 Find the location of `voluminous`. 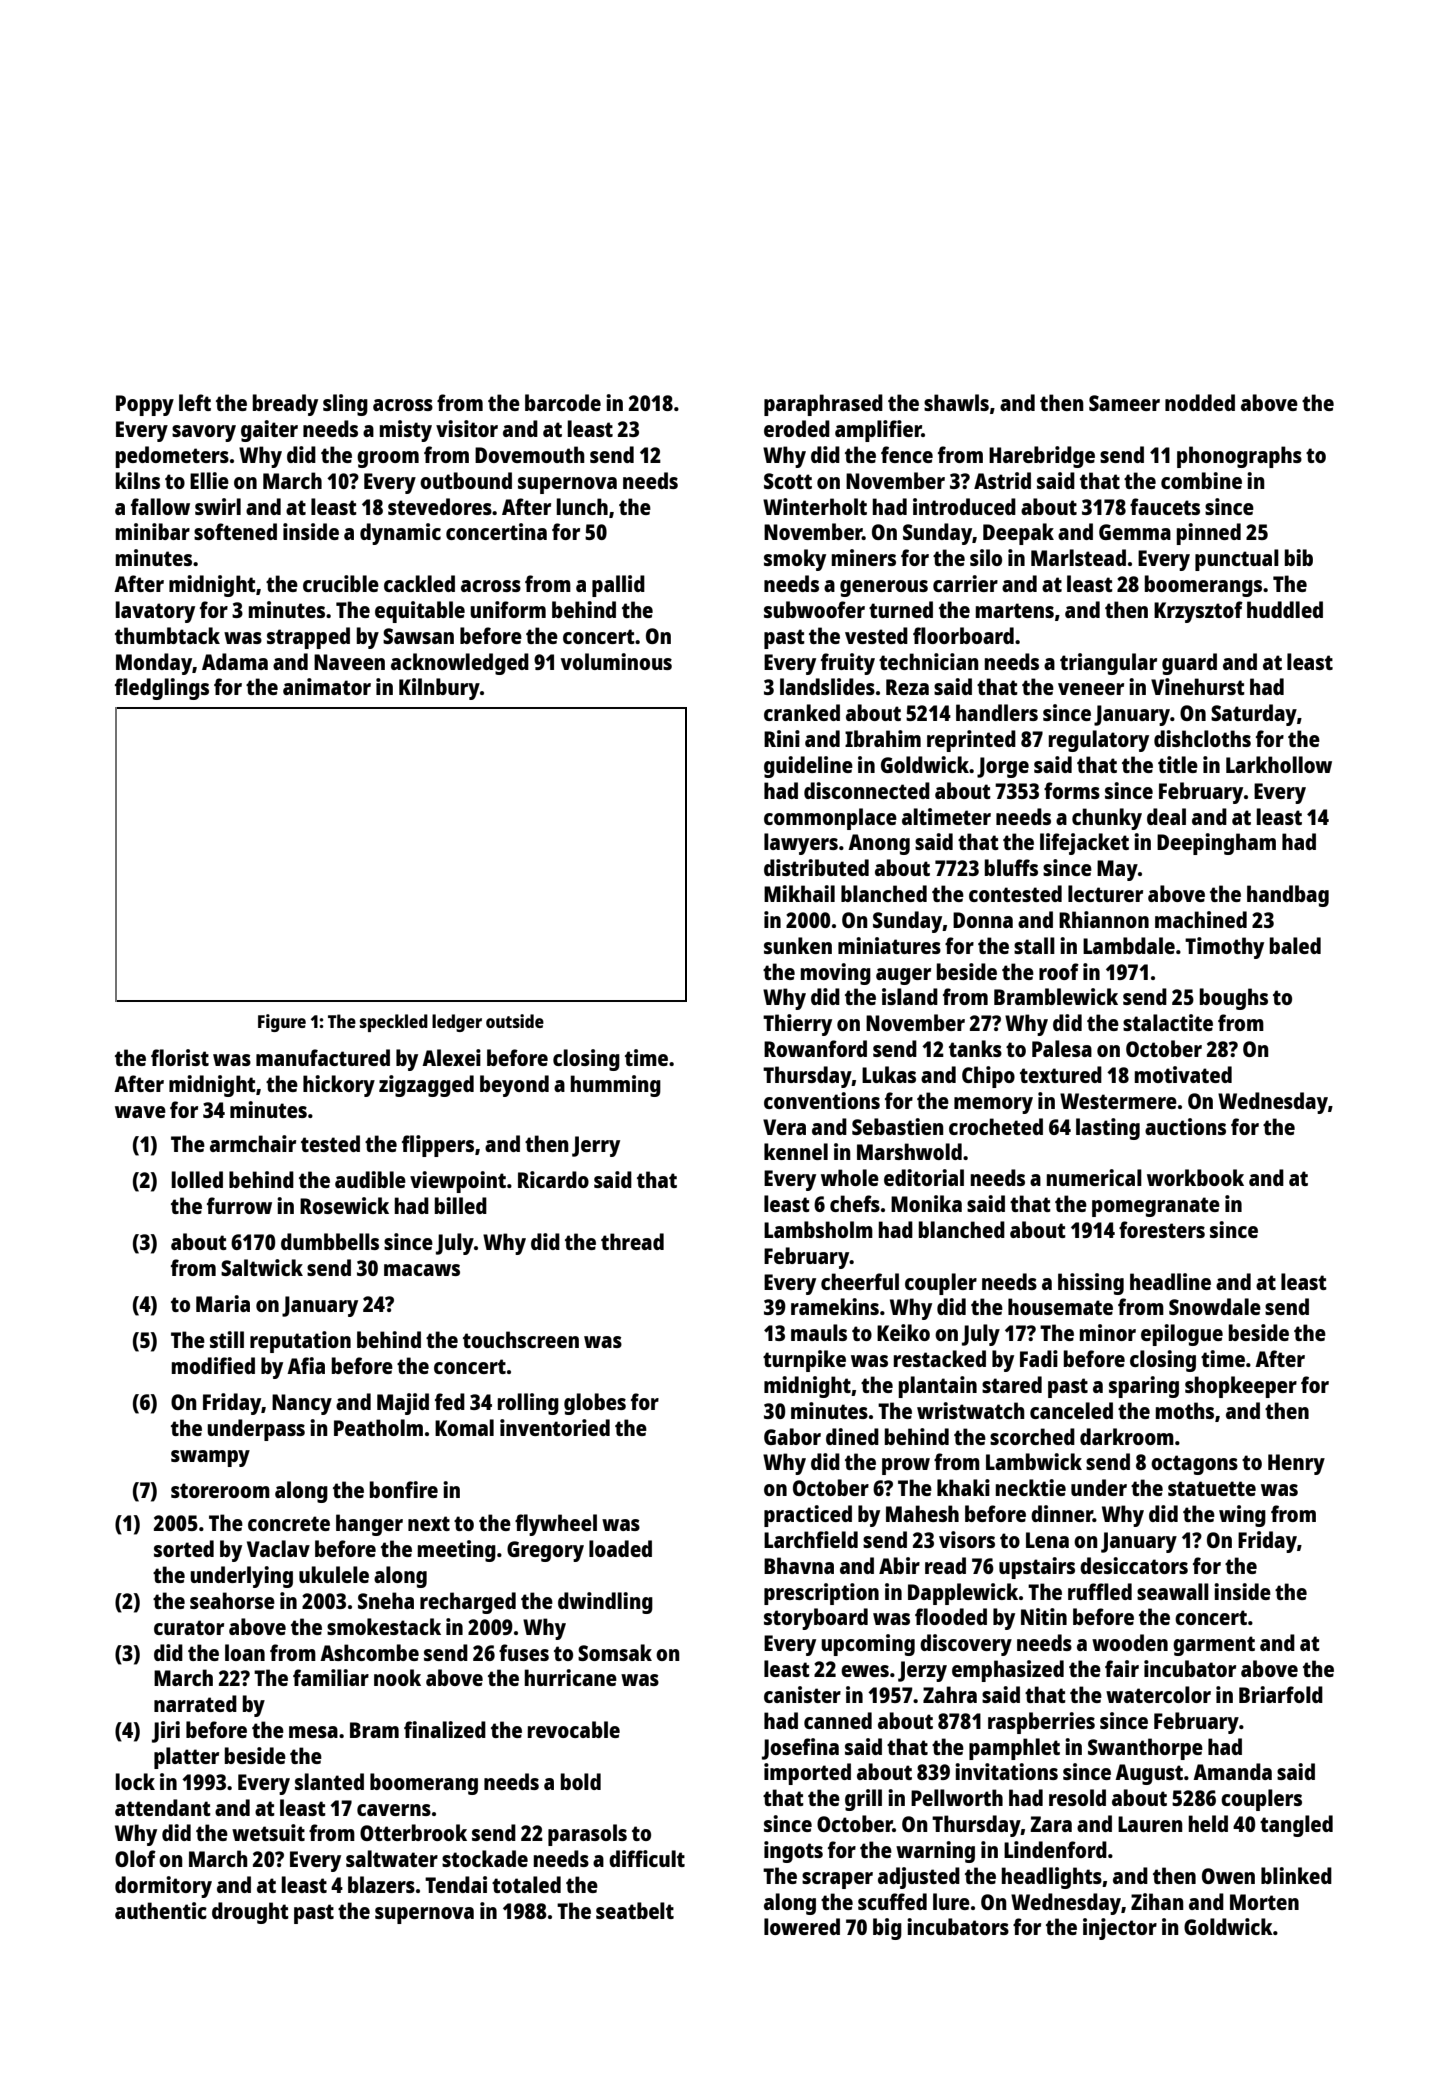

voluminous is located at coordinates (616, 661).
